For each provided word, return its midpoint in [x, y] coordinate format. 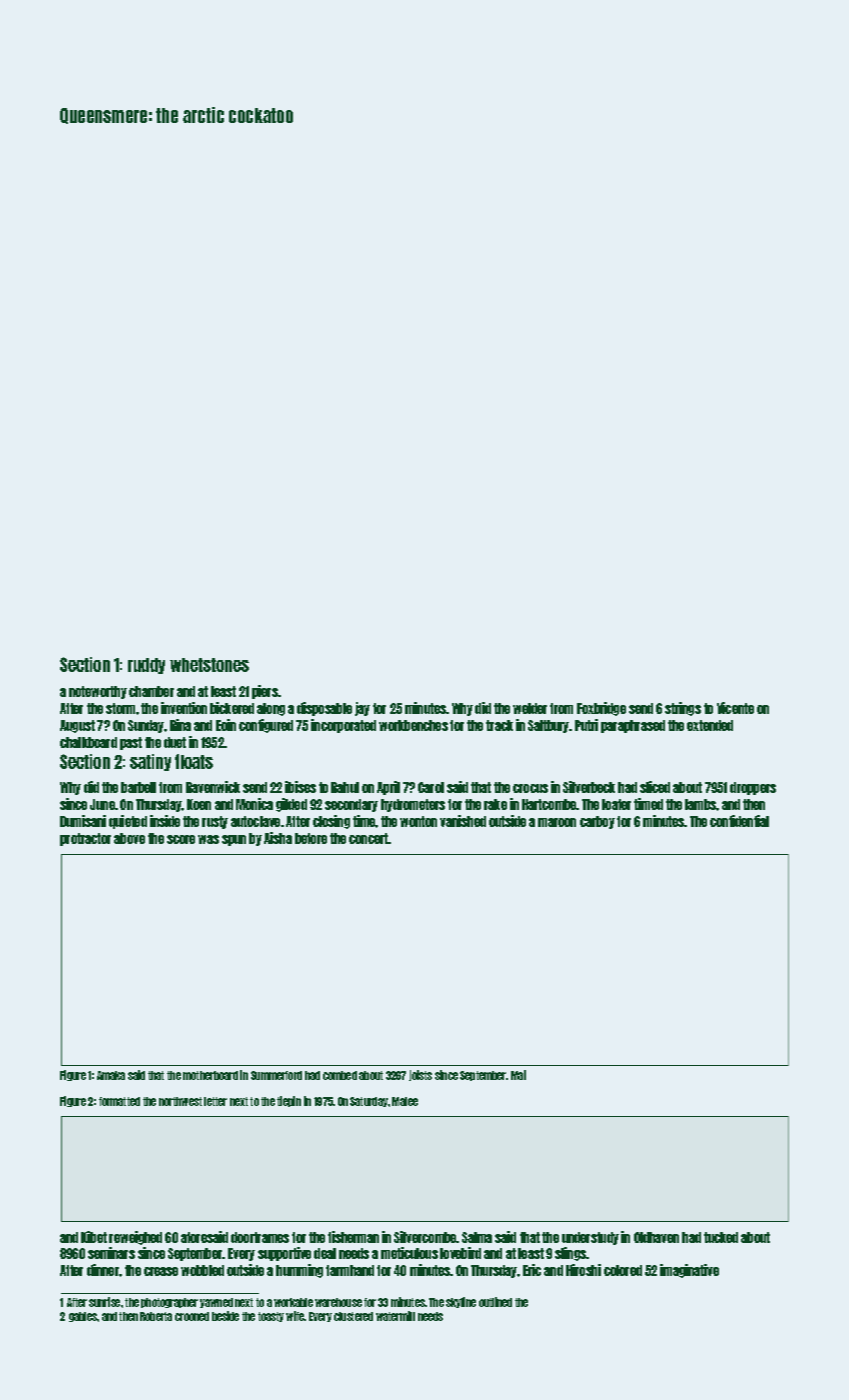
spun [234, 840]
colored [623, 1270]
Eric [532, 1270]
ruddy [146, 666]
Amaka [111, 1075]
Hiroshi [583, 1270]
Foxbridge [601, 709]
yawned [216, 1303]
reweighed [135, 1238]
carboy [597, 822]
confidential [739, 821]
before [311, 838]
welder [530, 708]
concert [368, 838]
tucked [721, 1237]
